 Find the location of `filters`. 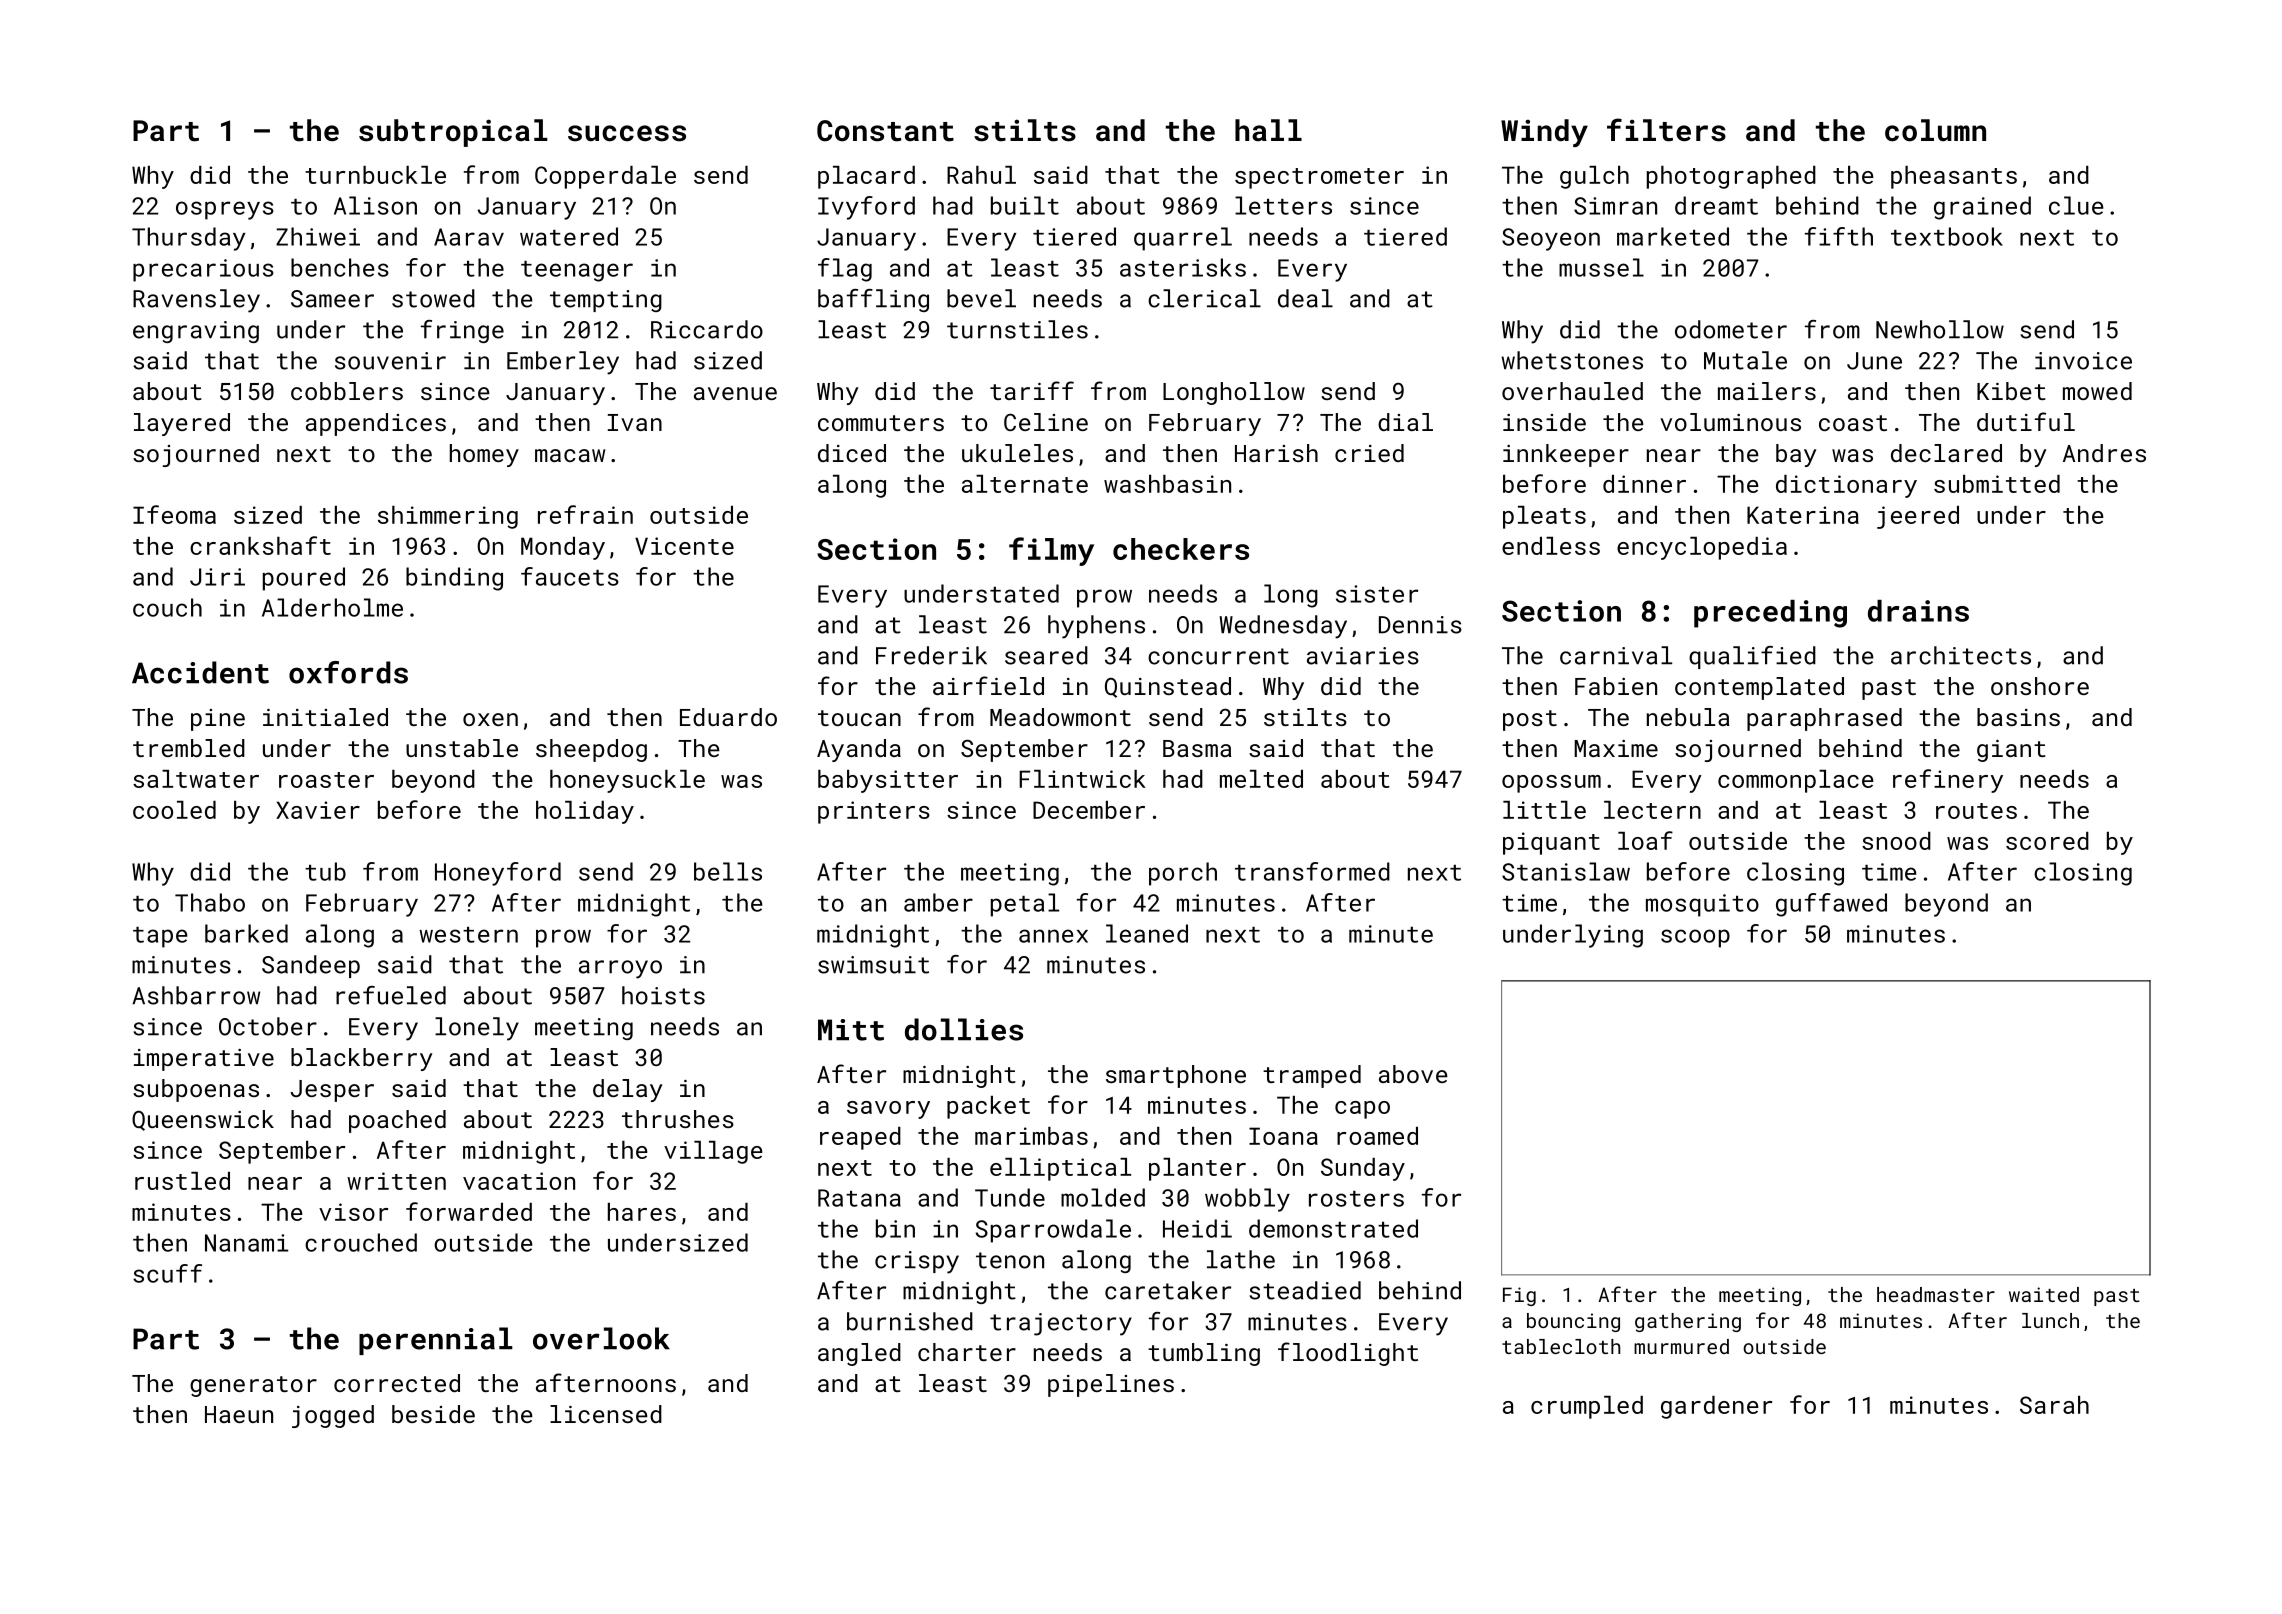

filters is located at coordinates (1666, 130).
